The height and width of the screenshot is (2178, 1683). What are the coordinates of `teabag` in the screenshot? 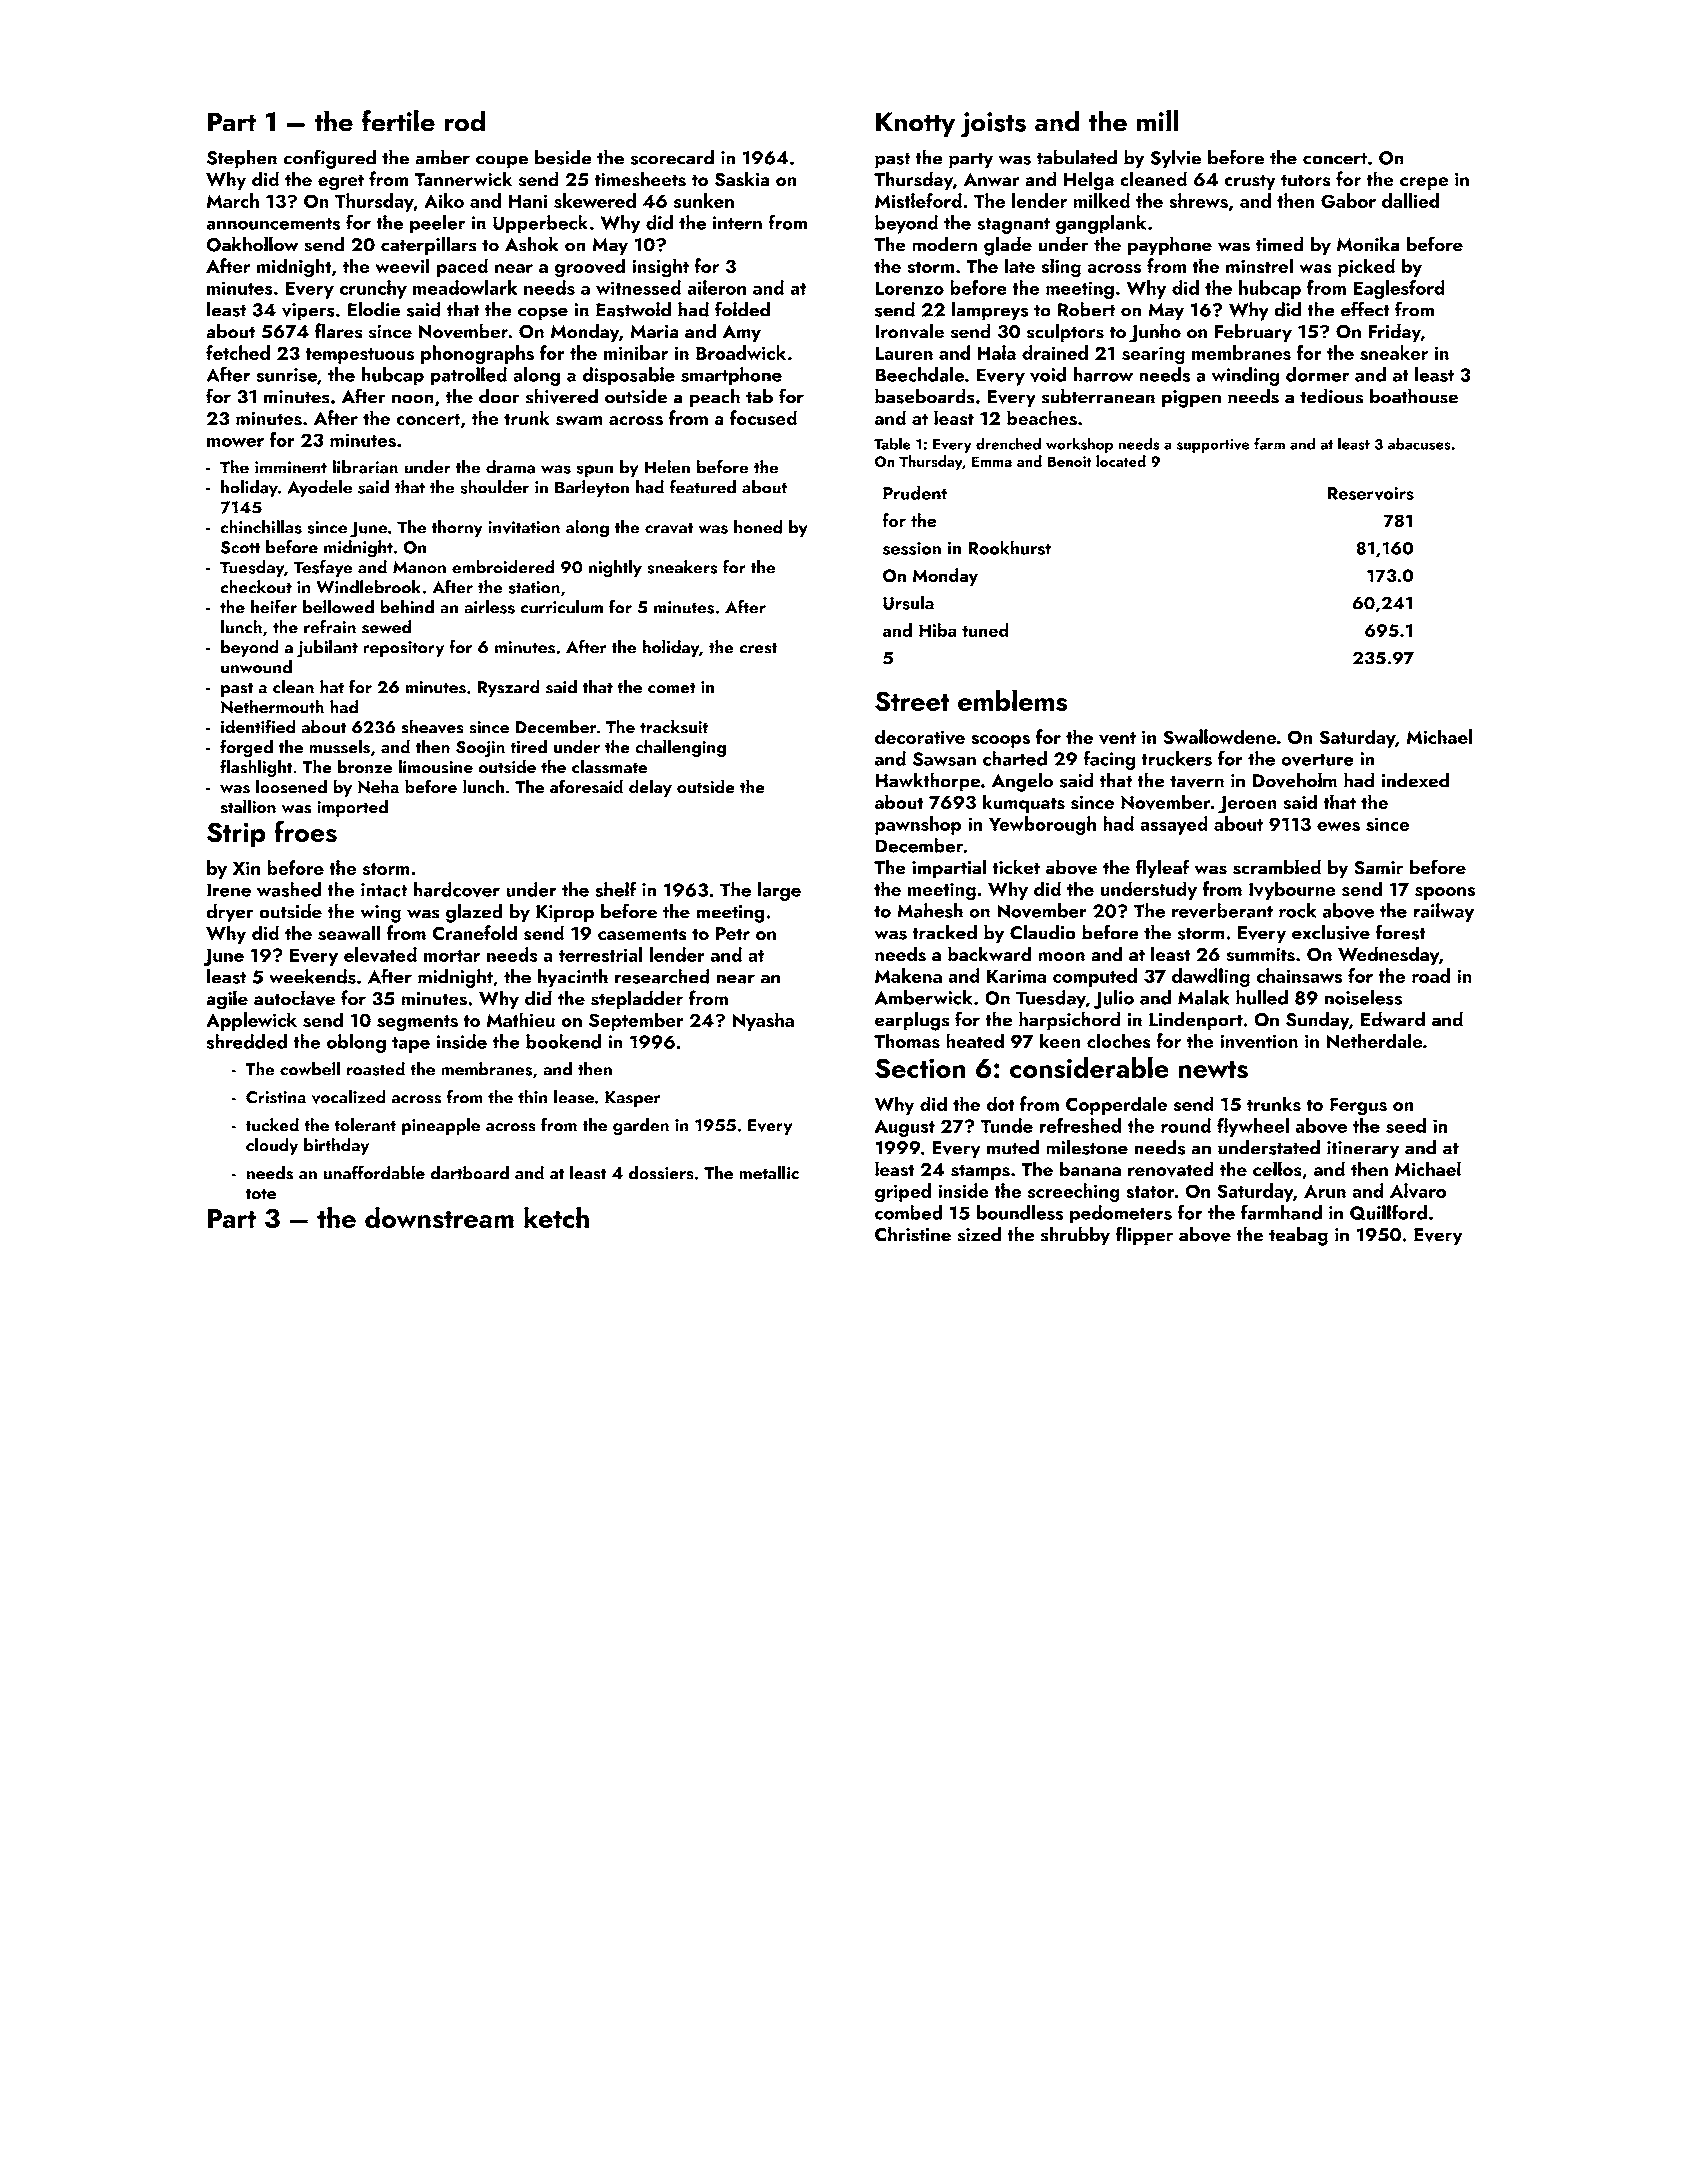 It's located at (1298, 1236).
